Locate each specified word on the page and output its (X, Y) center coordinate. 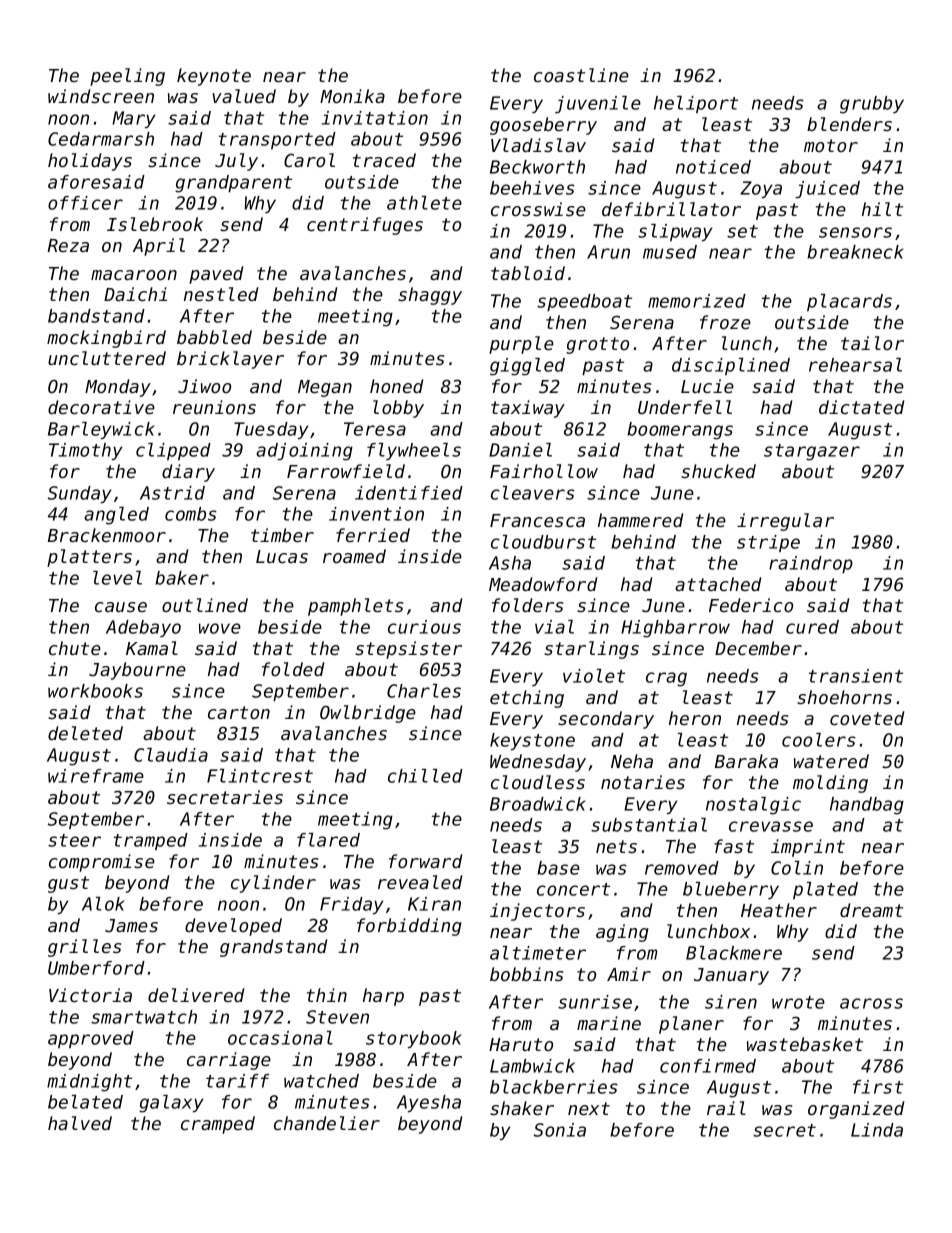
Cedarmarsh (101, 139)
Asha (510, 563)
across (871, 1003)
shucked (718, 471)
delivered (196, 995)
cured (812, 627)
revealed (420, 882)
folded (293, 669)
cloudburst (543, 542)
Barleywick (101, 430)
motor (831, 145)
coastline (581, 75)
